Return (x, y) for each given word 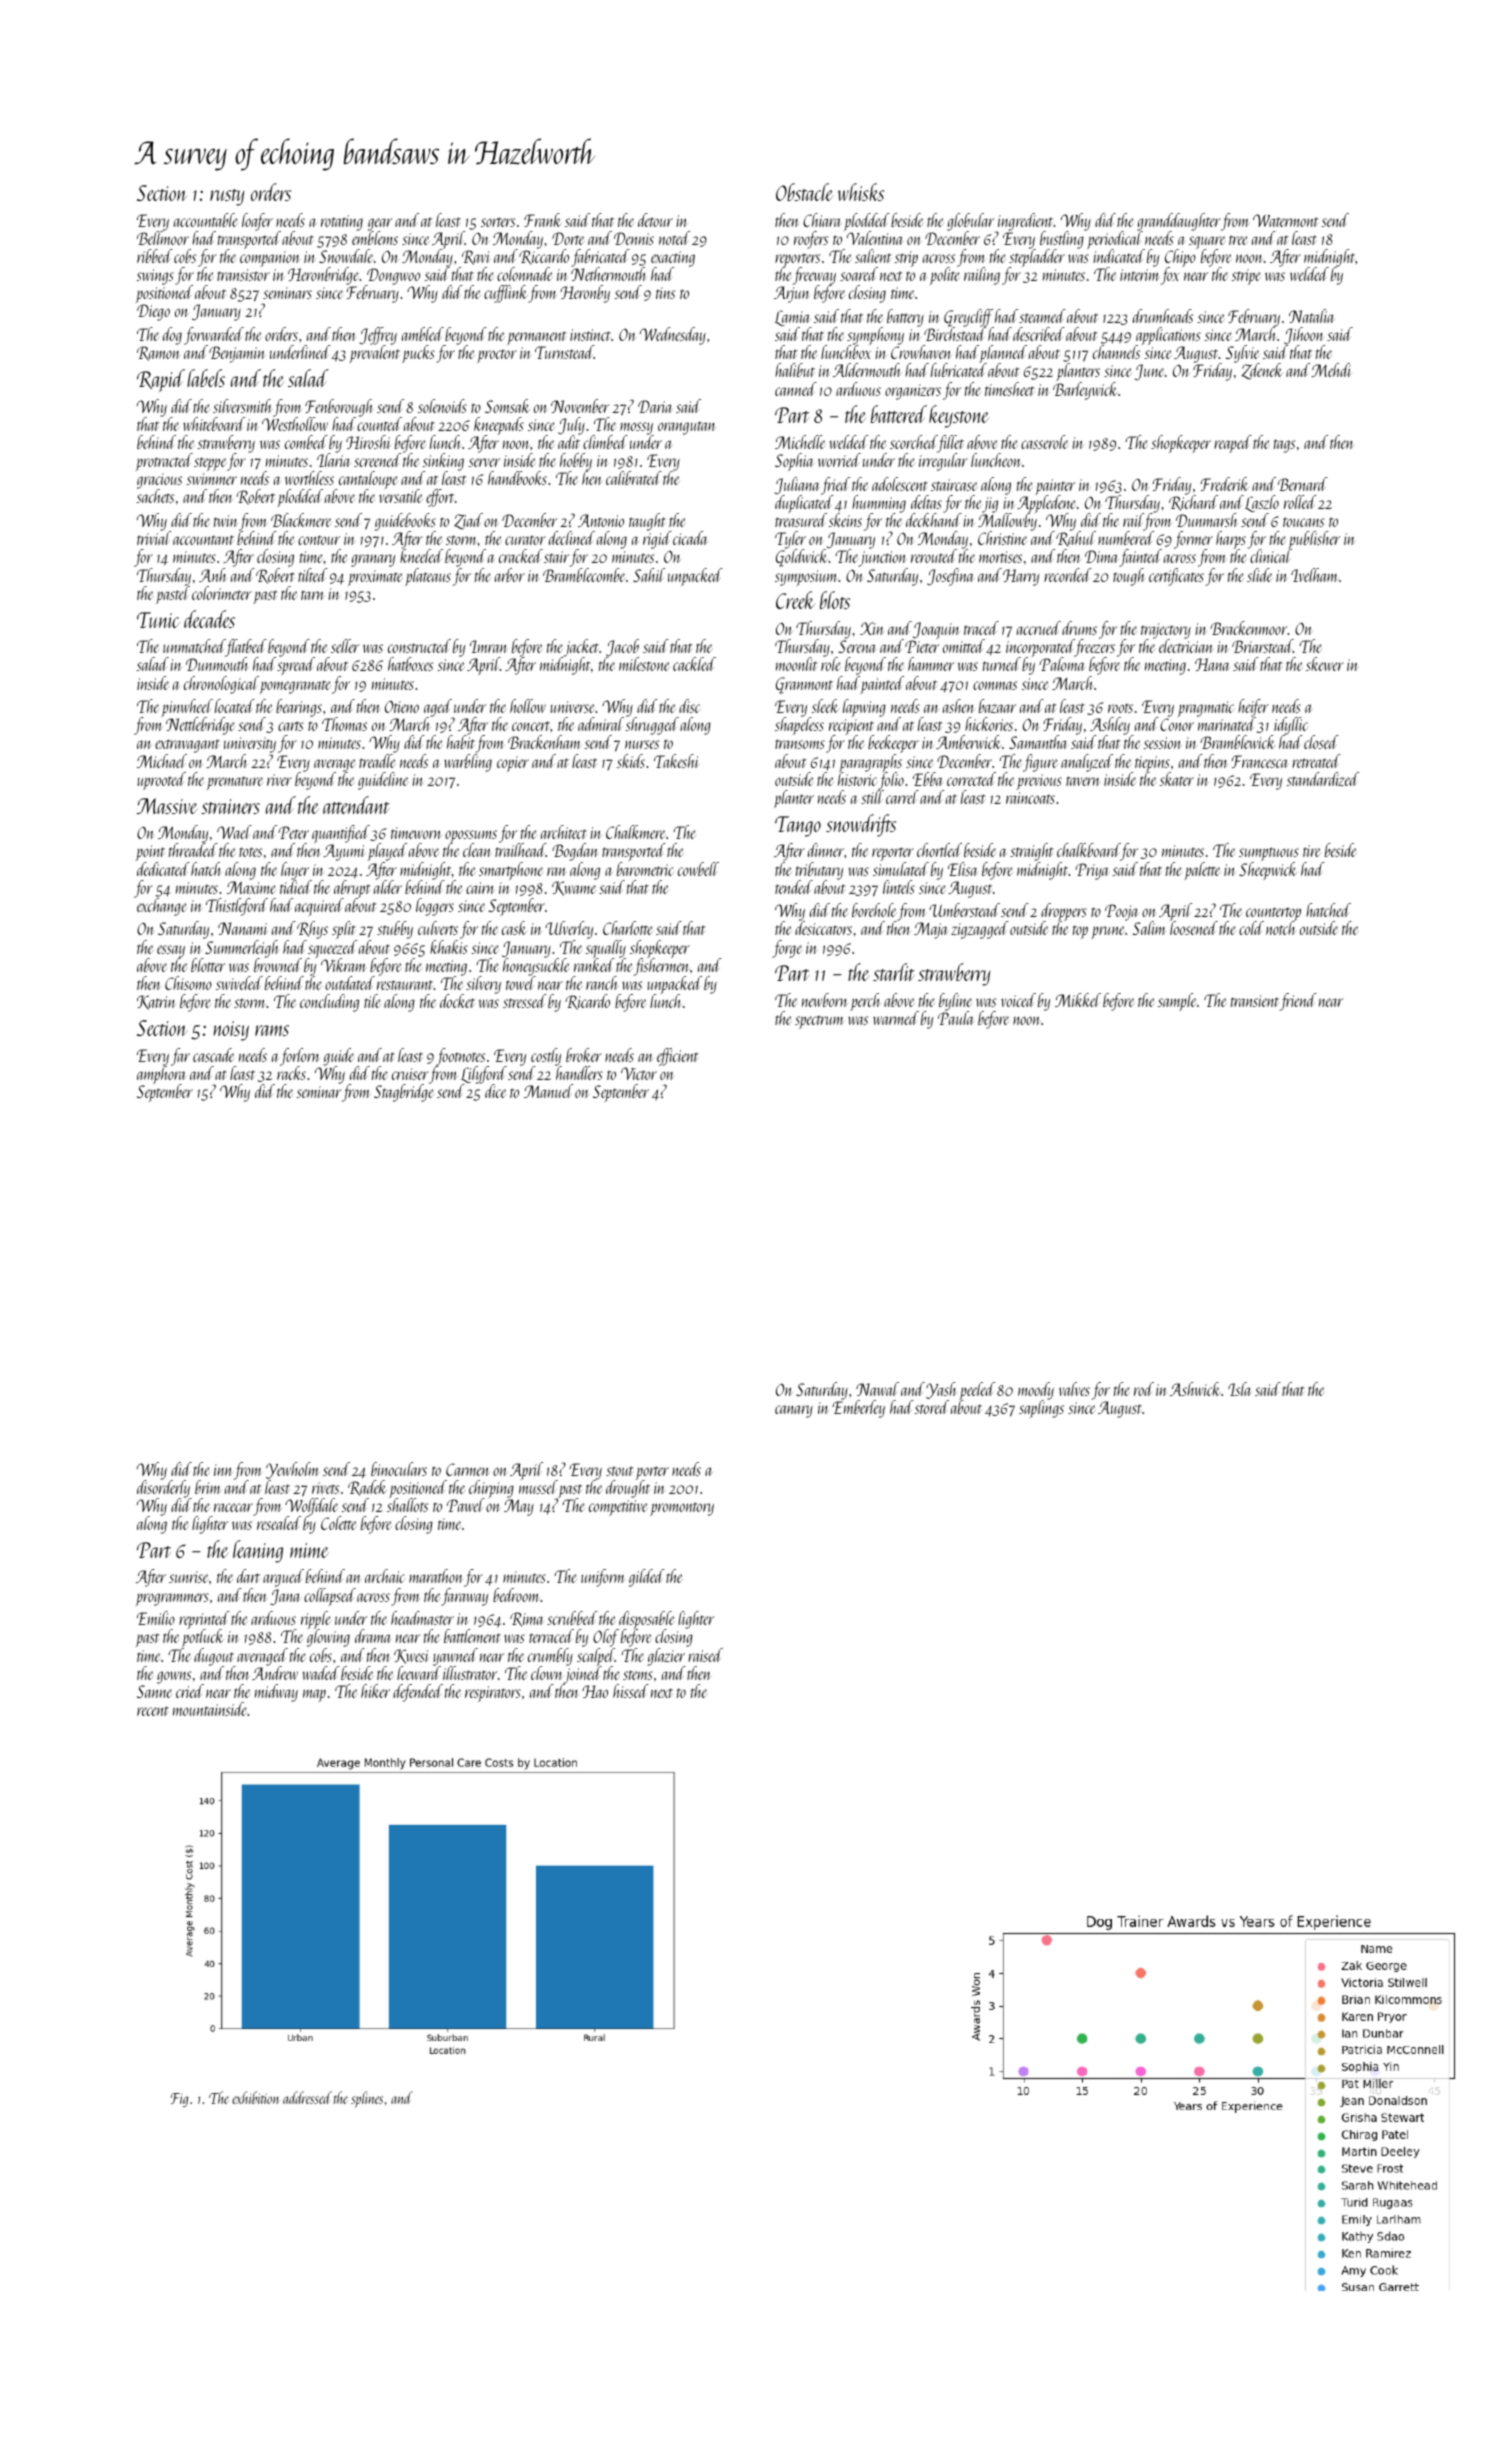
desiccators (823, 928)
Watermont (1285, 220)
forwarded (214, 336)
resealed (279, 1523)
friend (1298, 1002)
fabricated (600, 258)
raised (705, 1655)
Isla (1240, 1389)
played (387, 852)
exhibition (255, 2097)
